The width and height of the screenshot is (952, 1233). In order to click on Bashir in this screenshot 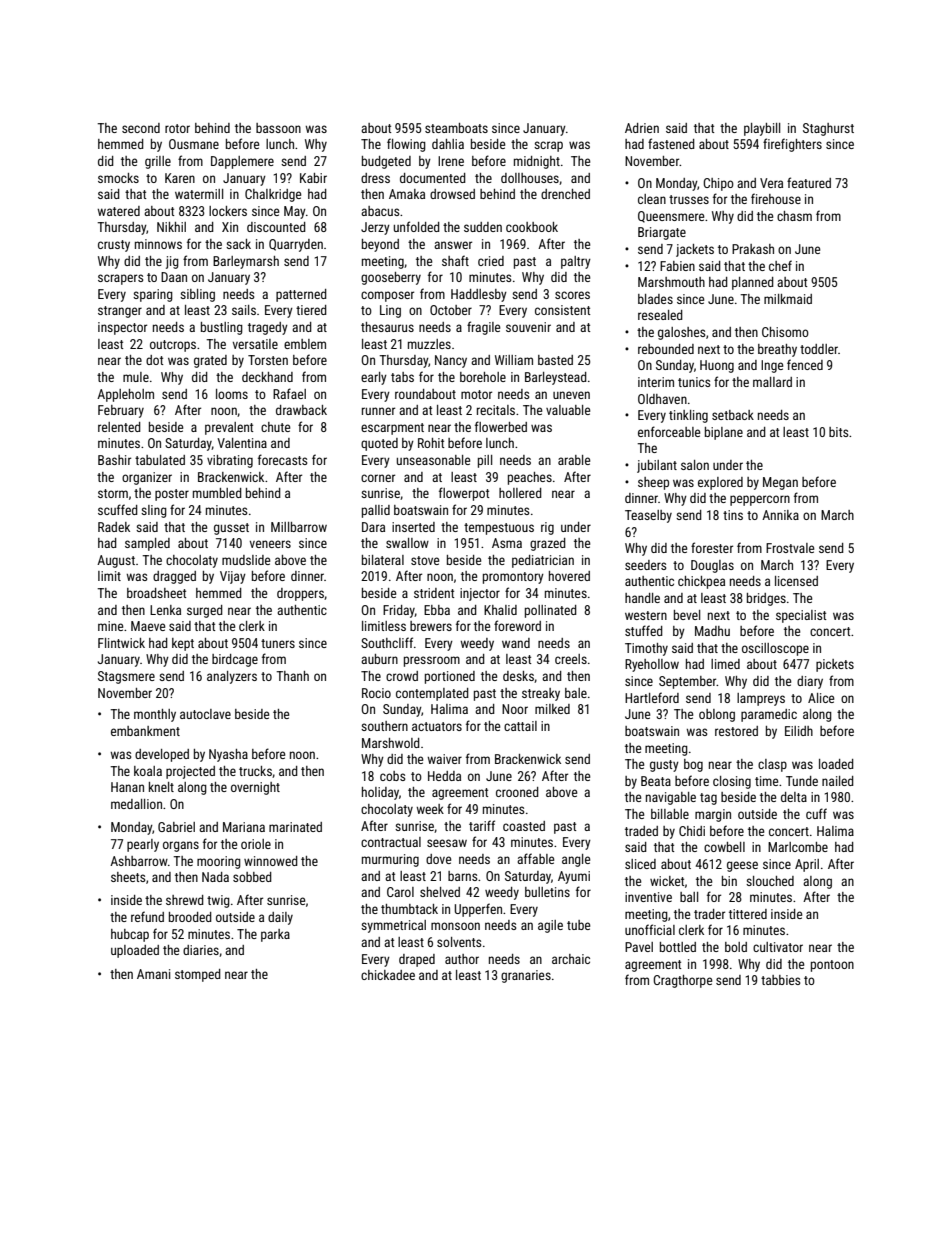, I will do `click(114, 460)`.
